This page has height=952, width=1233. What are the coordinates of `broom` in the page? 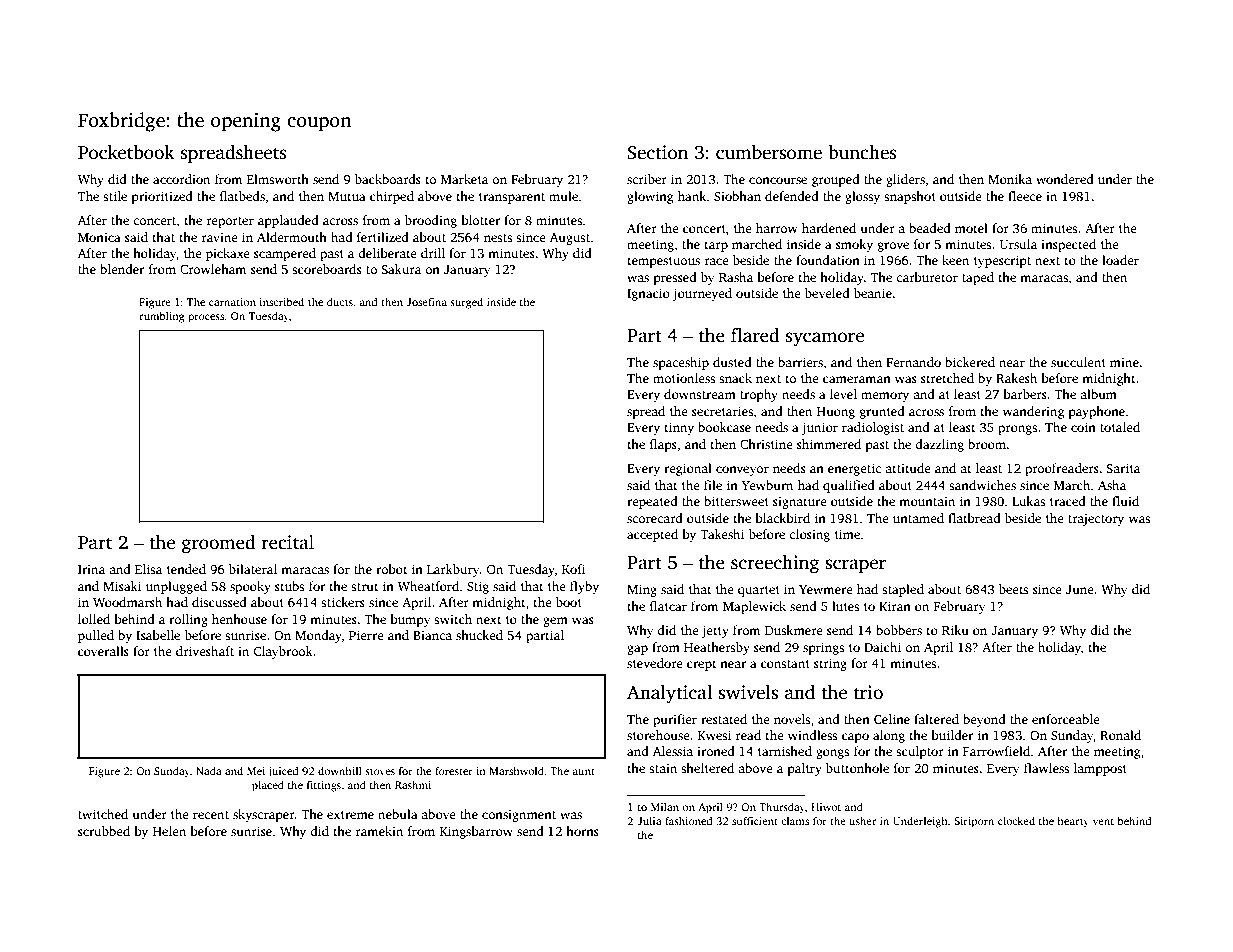 It's located at (987, 444).
